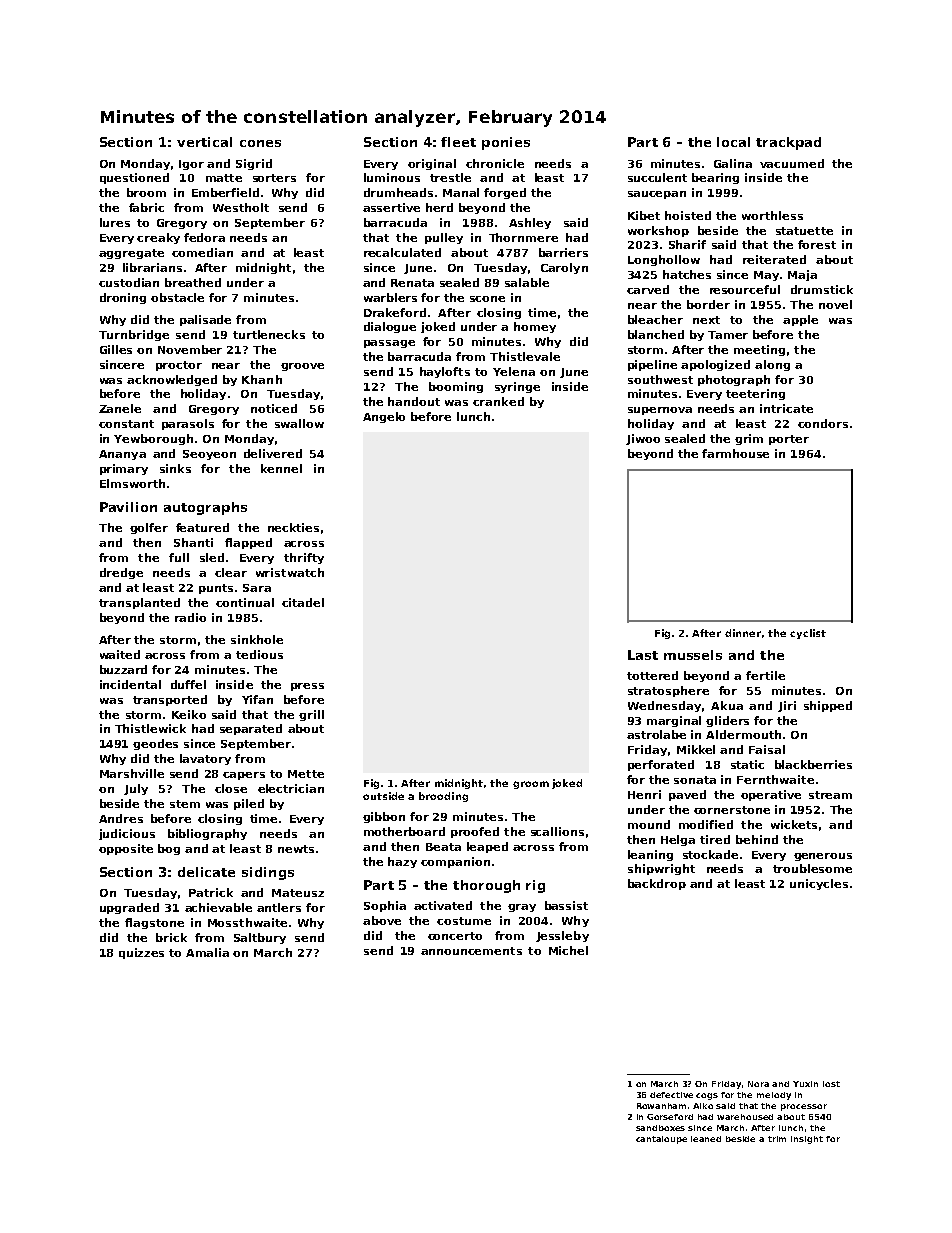 Image resolution: width=952 pixels, height=1233 pixels. What do you see at coordinates (126, 849) in the screenshot?
I see `opposite` at bounding box center [126, 849].
